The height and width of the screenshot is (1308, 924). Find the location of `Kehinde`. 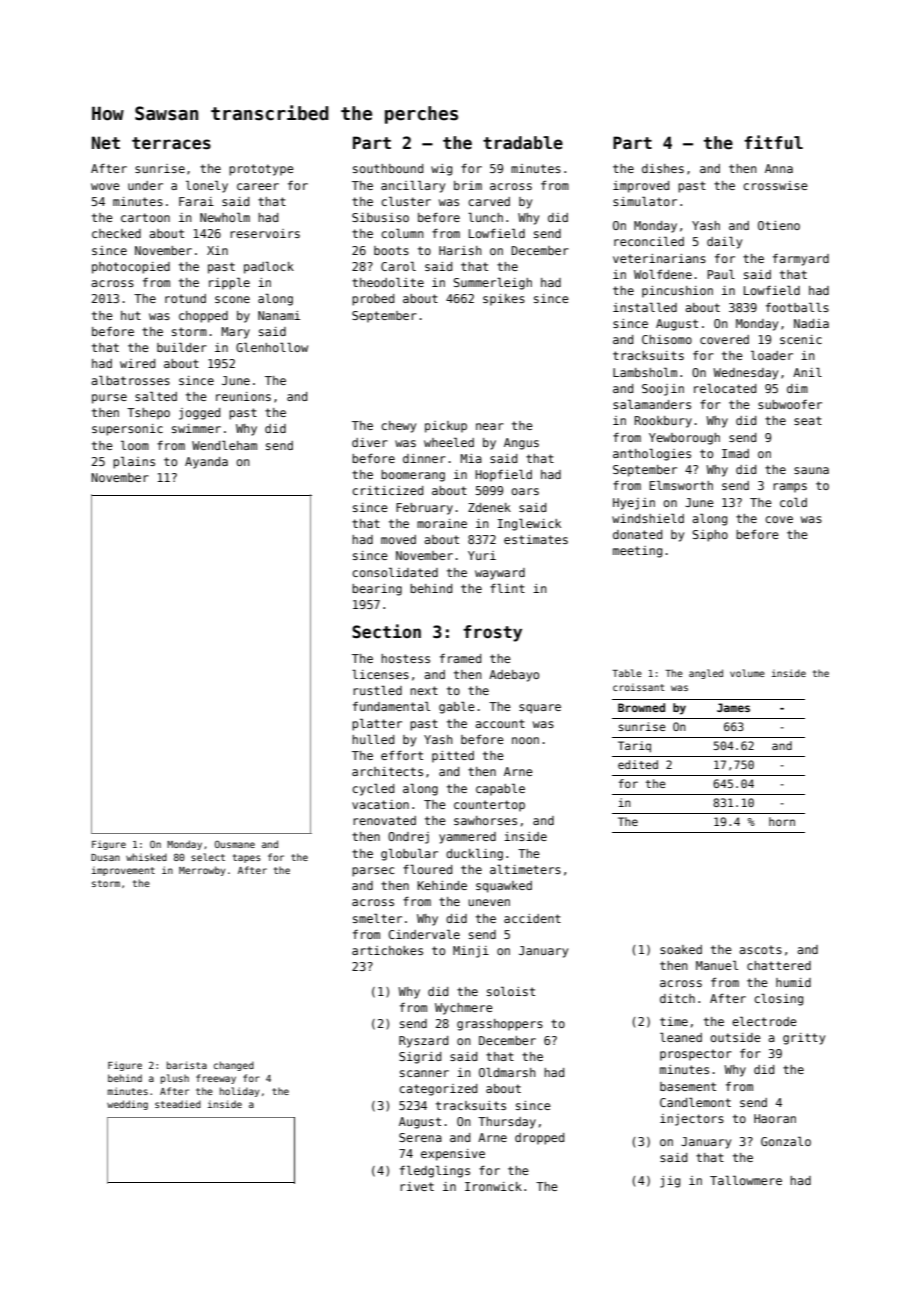

Kehinde is located at coordinates (442, 885).
